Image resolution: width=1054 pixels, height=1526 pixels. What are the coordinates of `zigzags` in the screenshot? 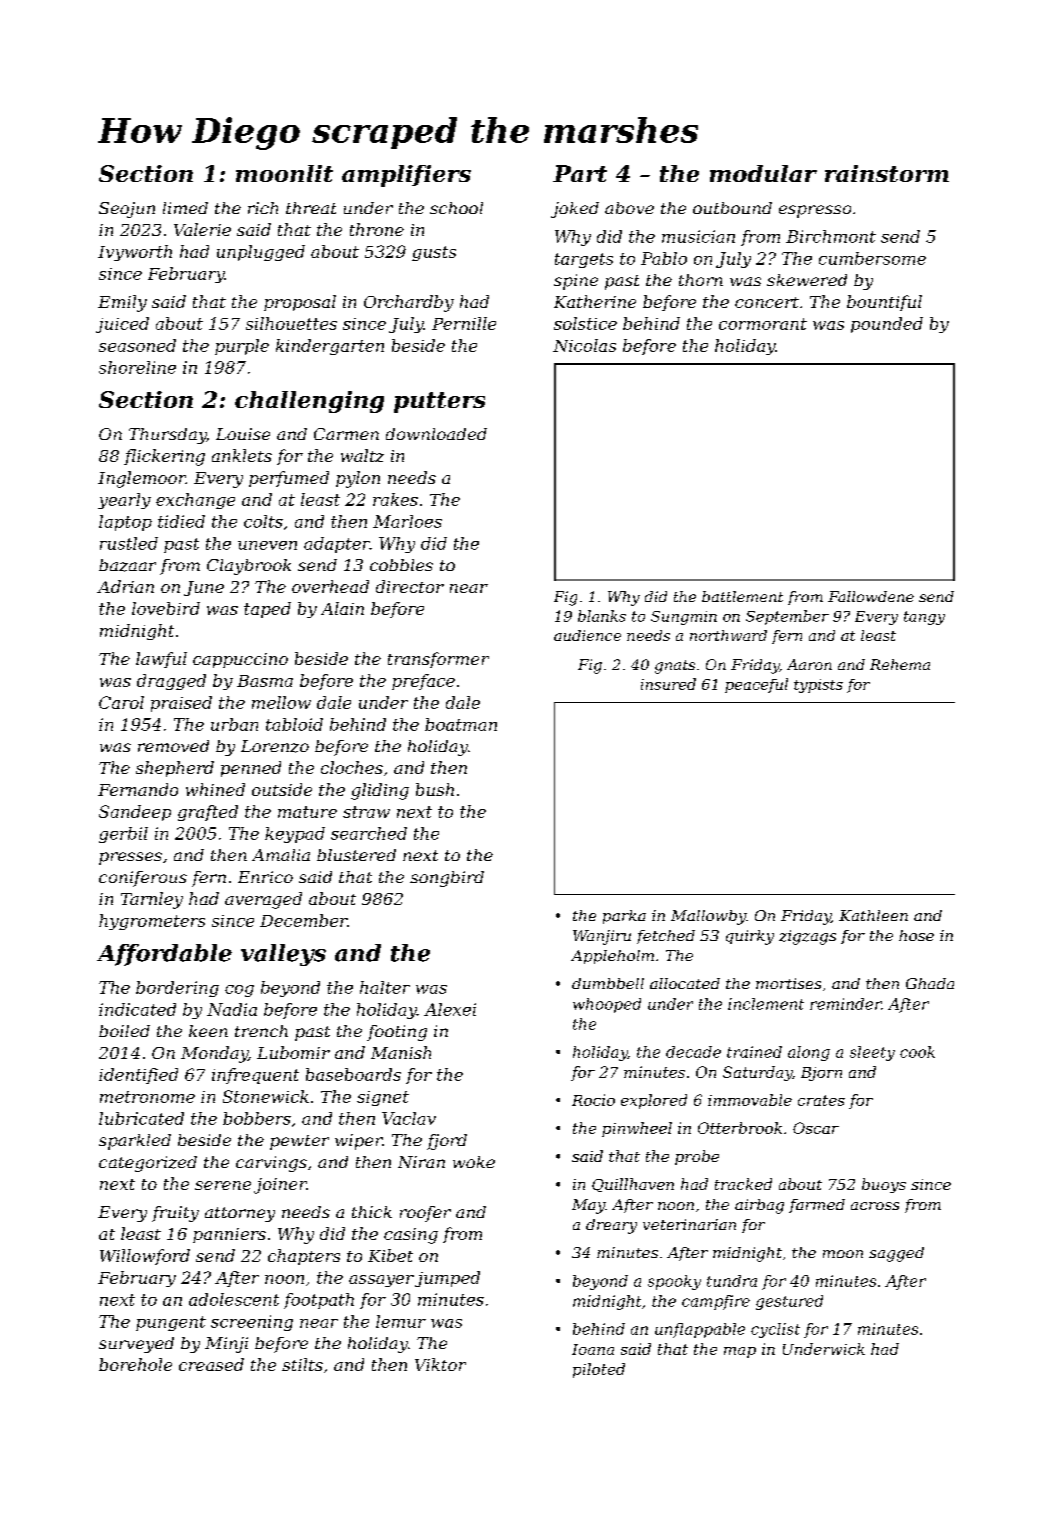 It's located at (807, 937).
